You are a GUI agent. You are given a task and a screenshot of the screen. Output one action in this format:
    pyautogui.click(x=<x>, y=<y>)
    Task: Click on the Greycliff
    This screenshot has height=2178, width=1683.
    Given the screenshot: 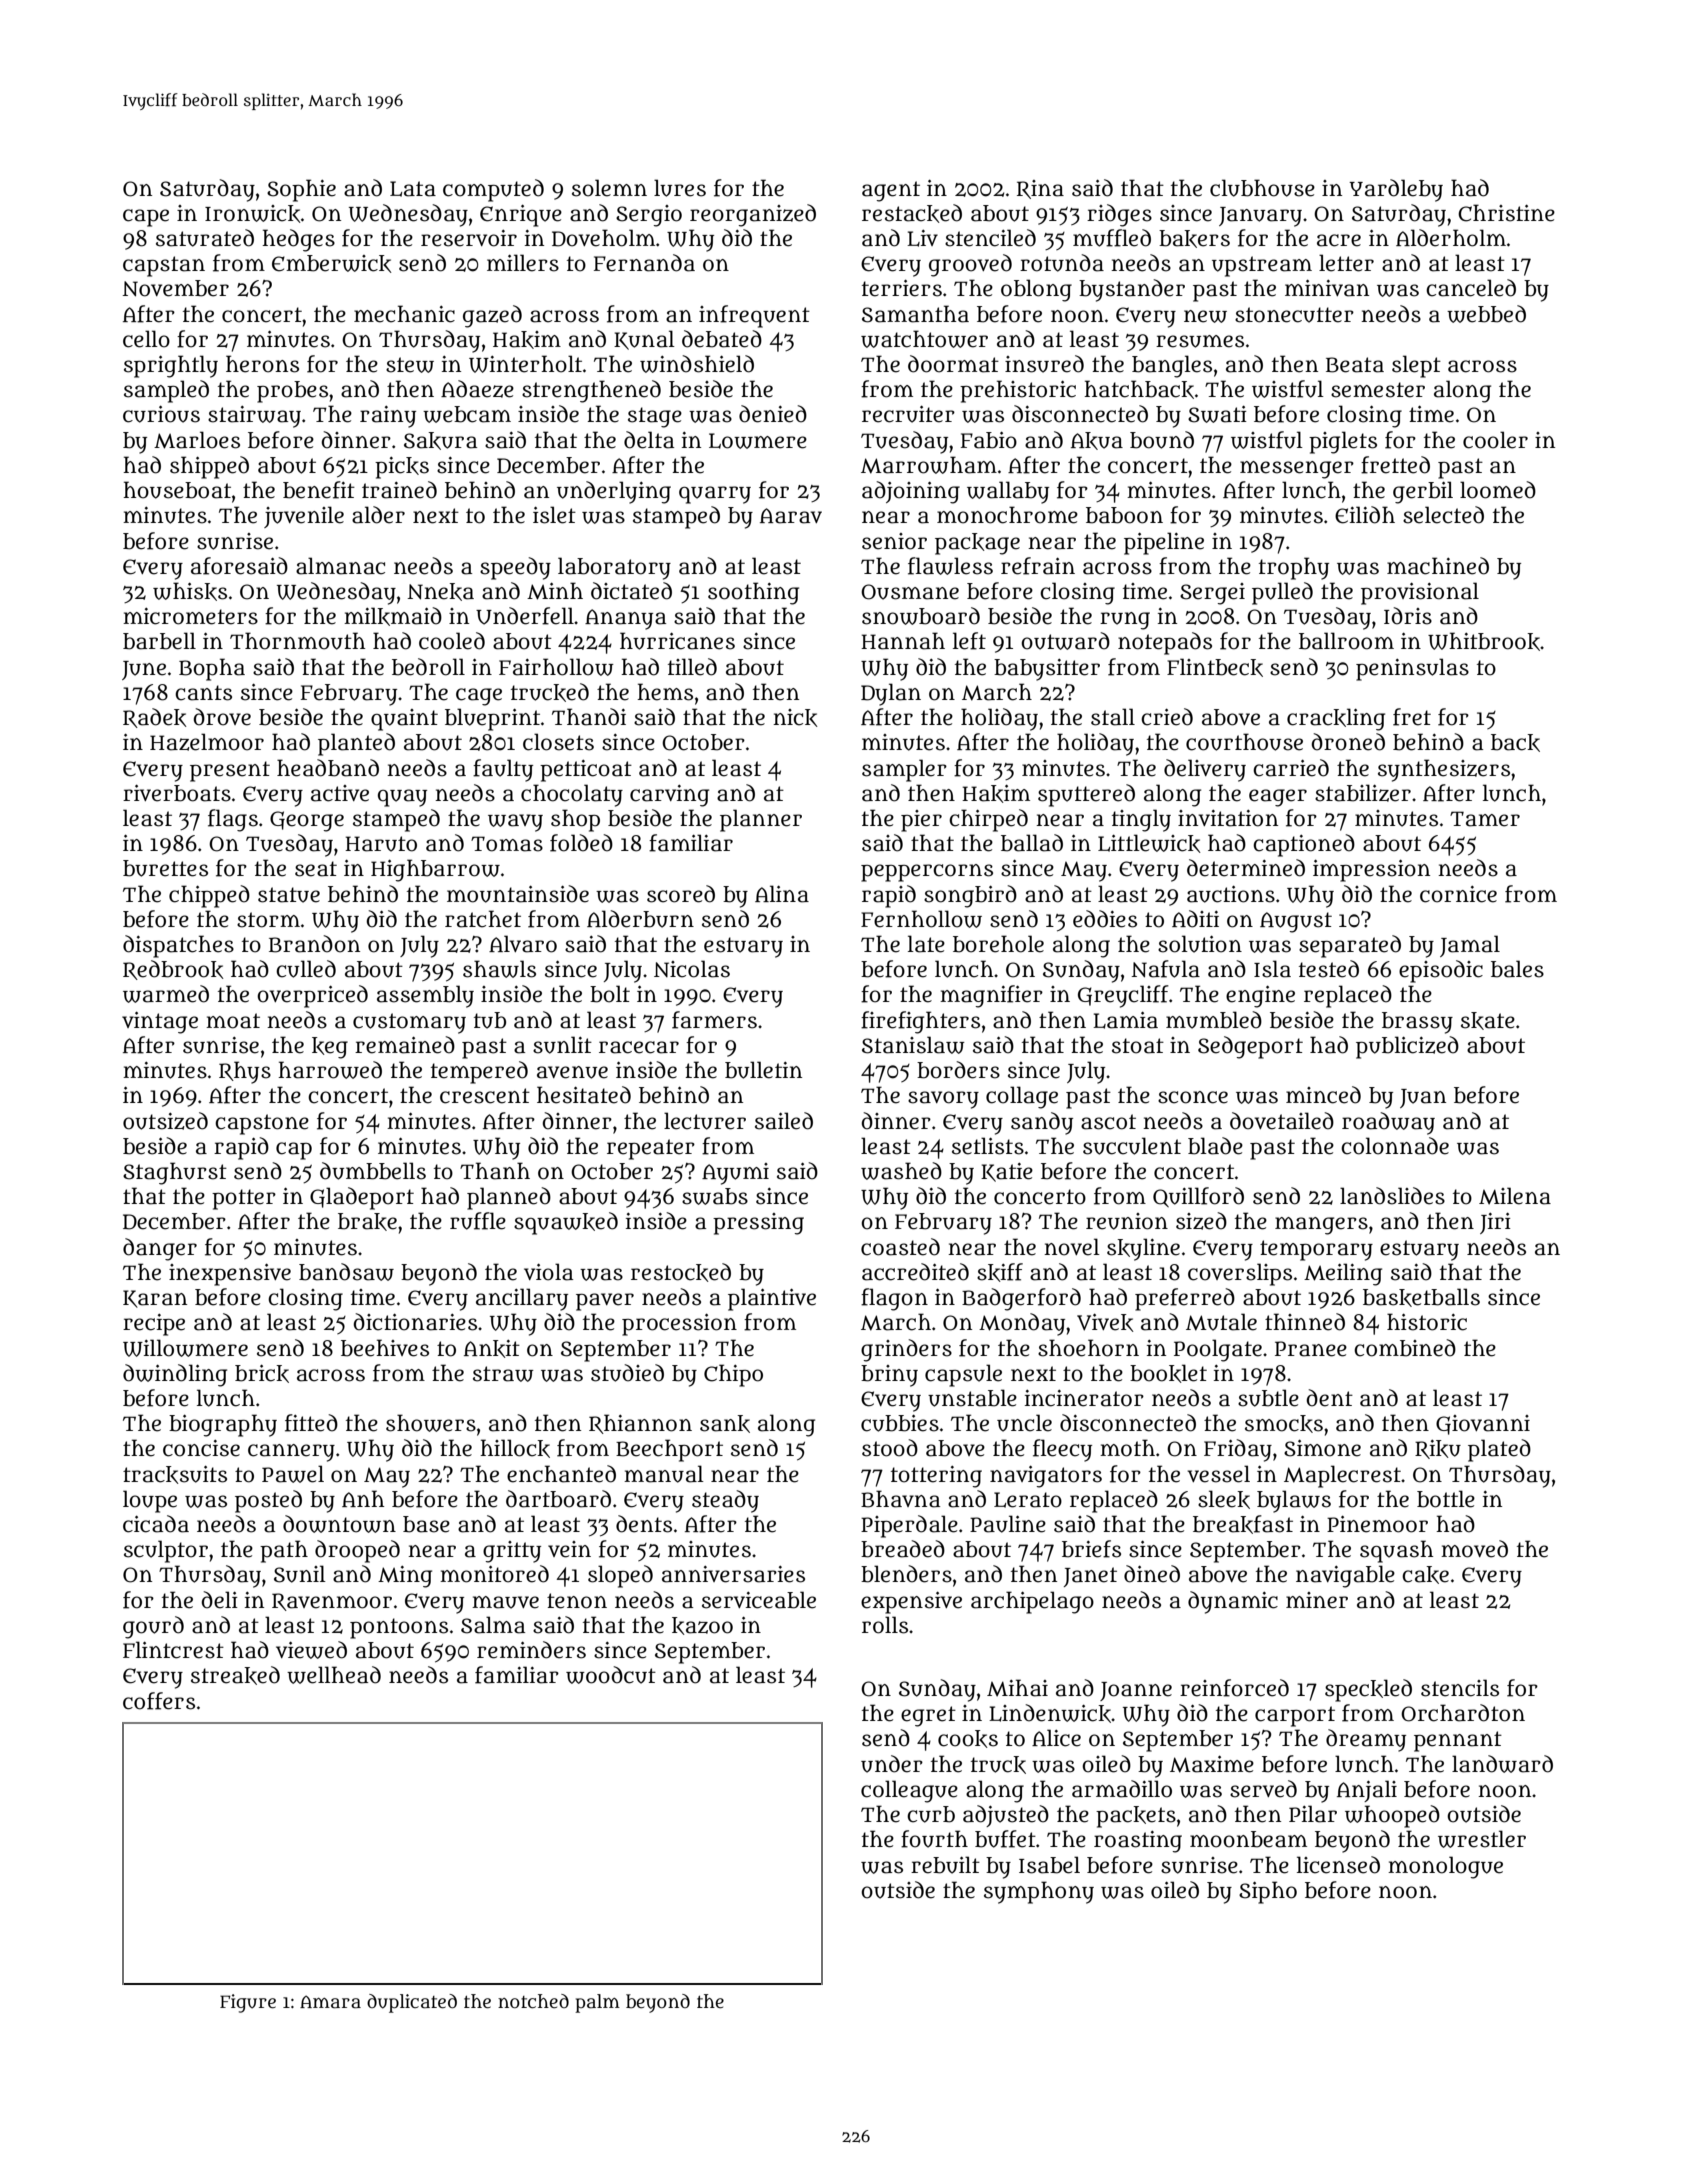 What is the action you would take?
    pyautogui.click(x=1123, y=996)
